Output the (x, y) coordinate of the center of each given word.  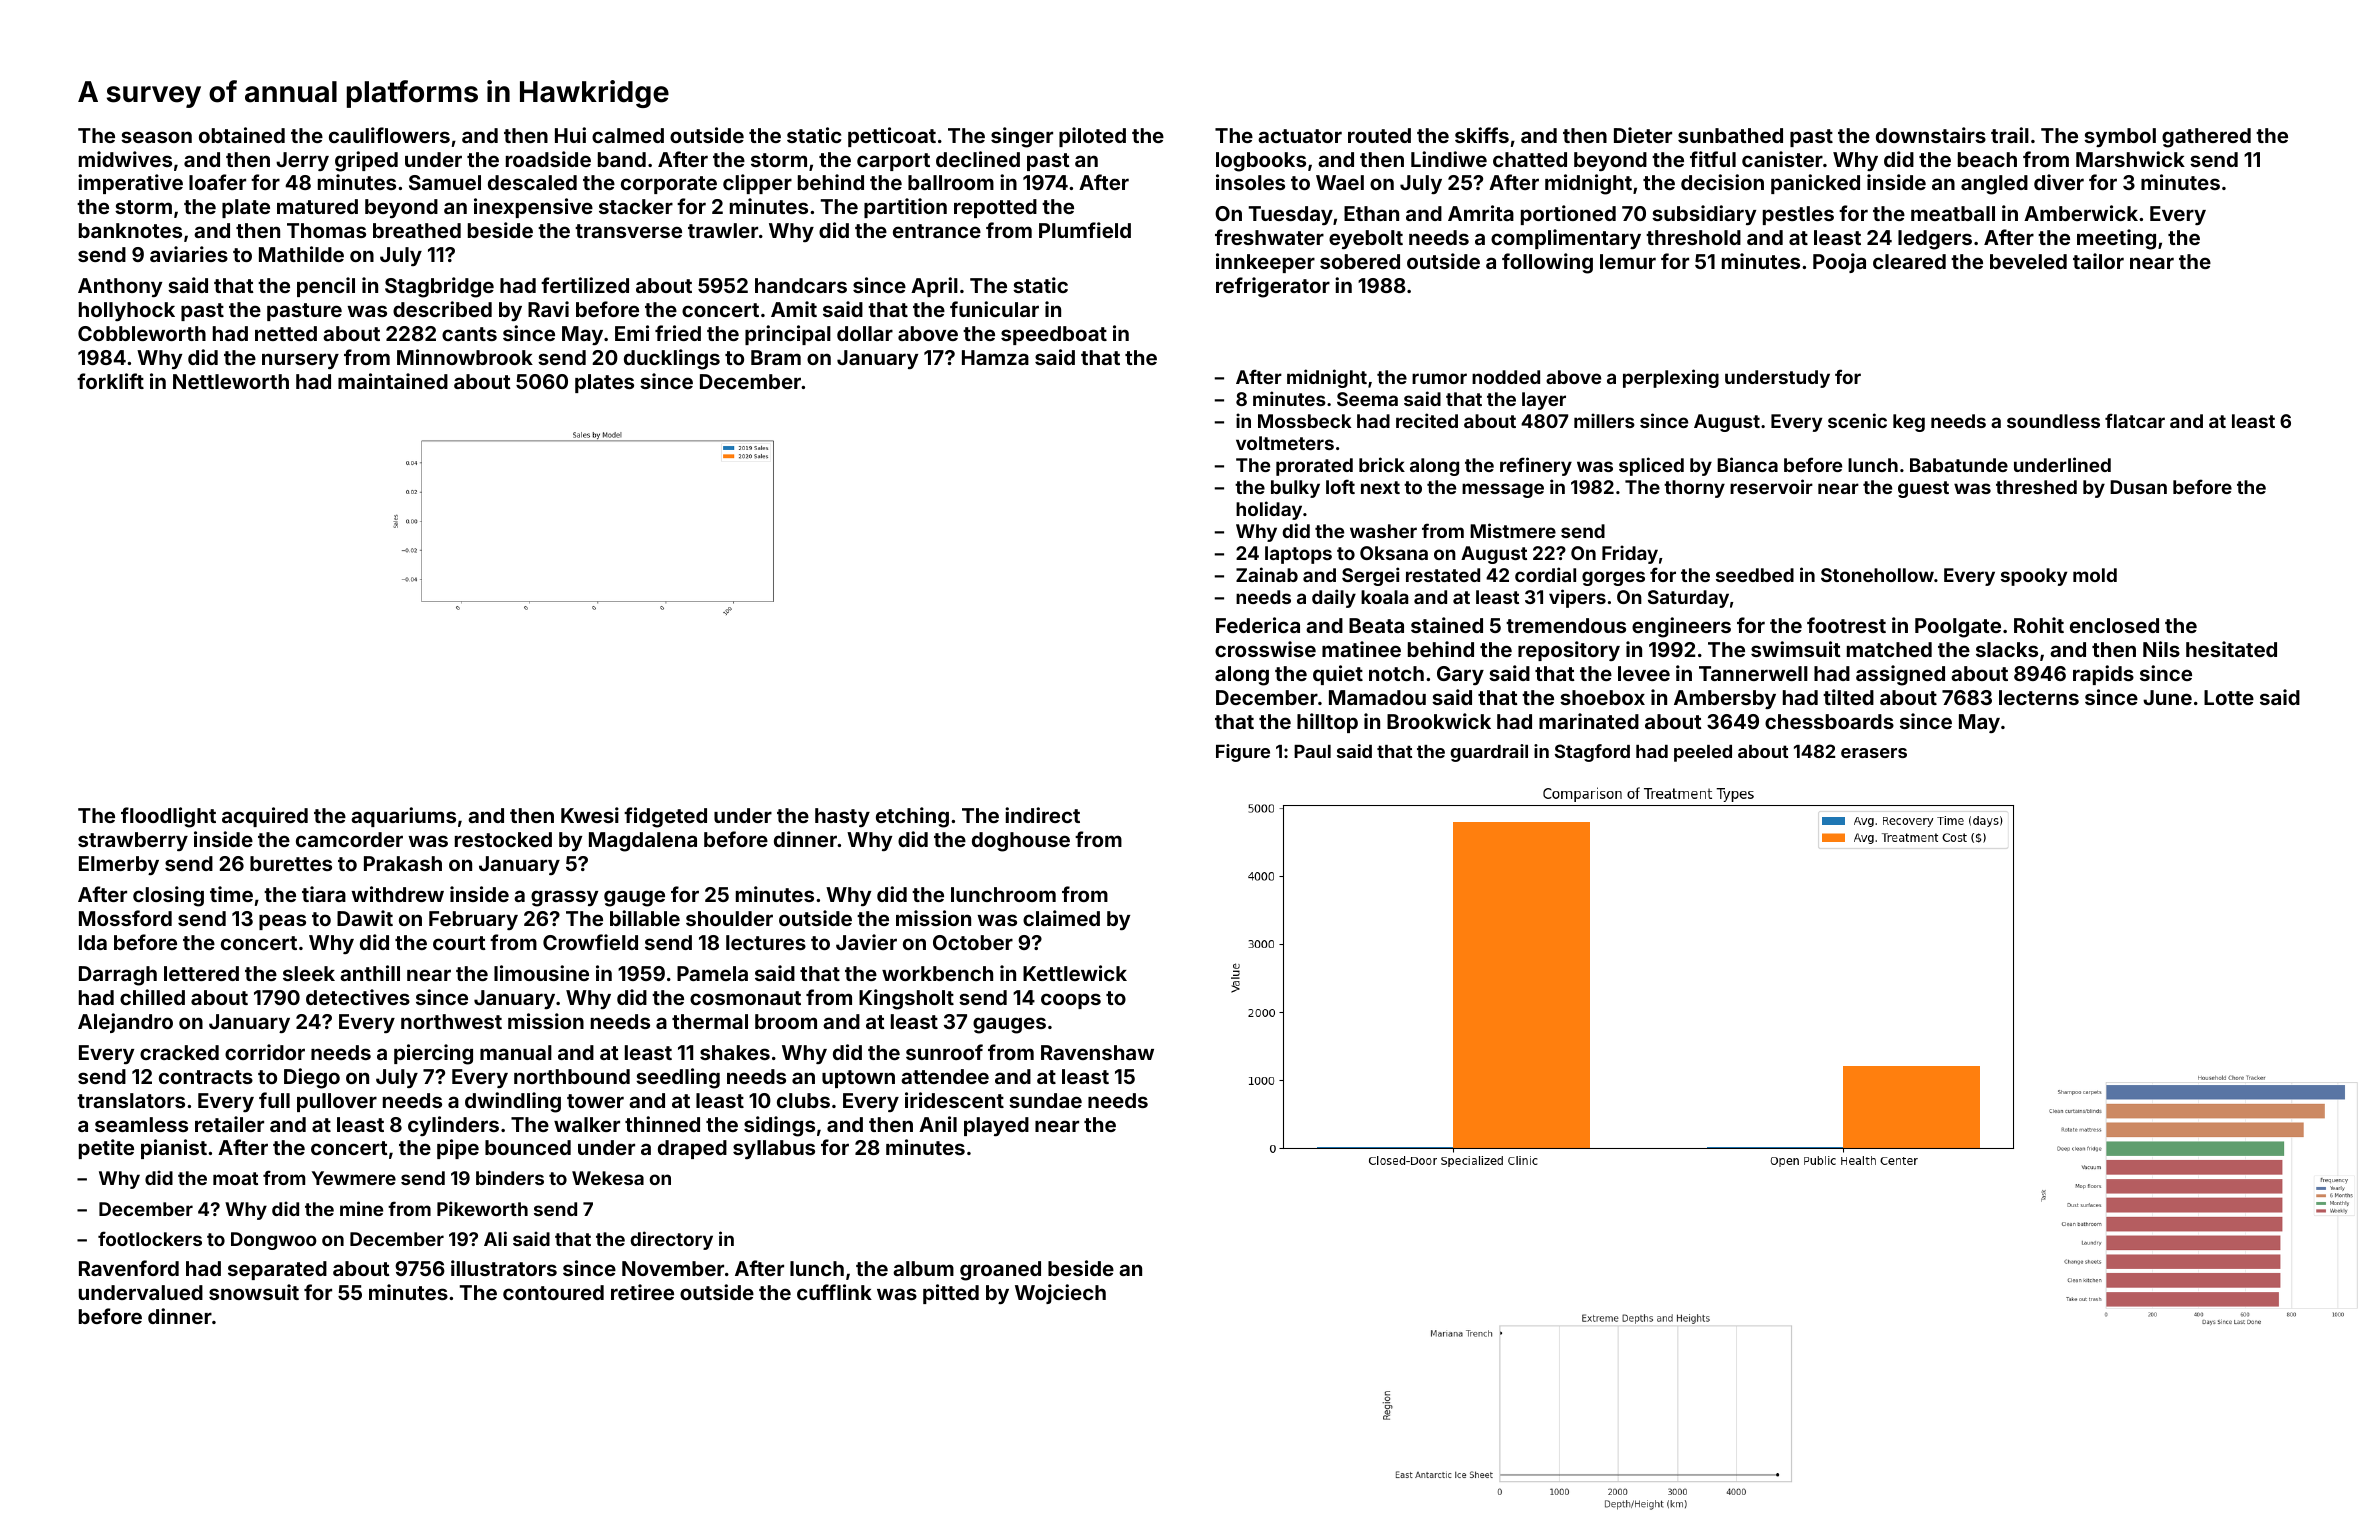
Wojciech (1060, 1294)
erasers (1874, 753)
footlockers (150, 1238)
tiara (324, 894)
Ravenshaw (1097, 1052)
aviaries (189, 254)
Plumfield (1085, 230)
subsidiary (1704, 215)
